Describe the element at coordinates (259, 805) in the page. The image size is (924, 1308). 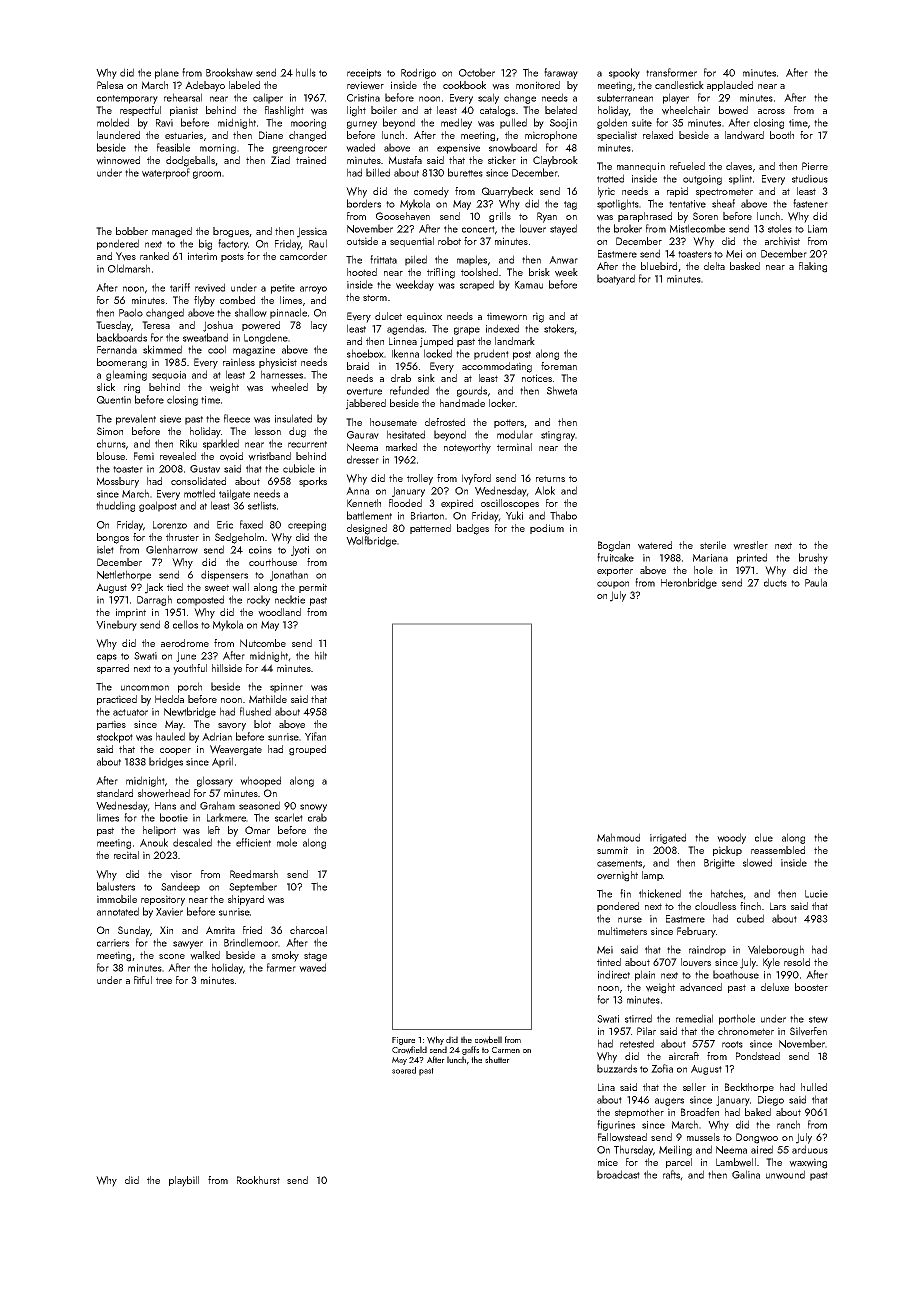
I see `seasoned` at that location.
